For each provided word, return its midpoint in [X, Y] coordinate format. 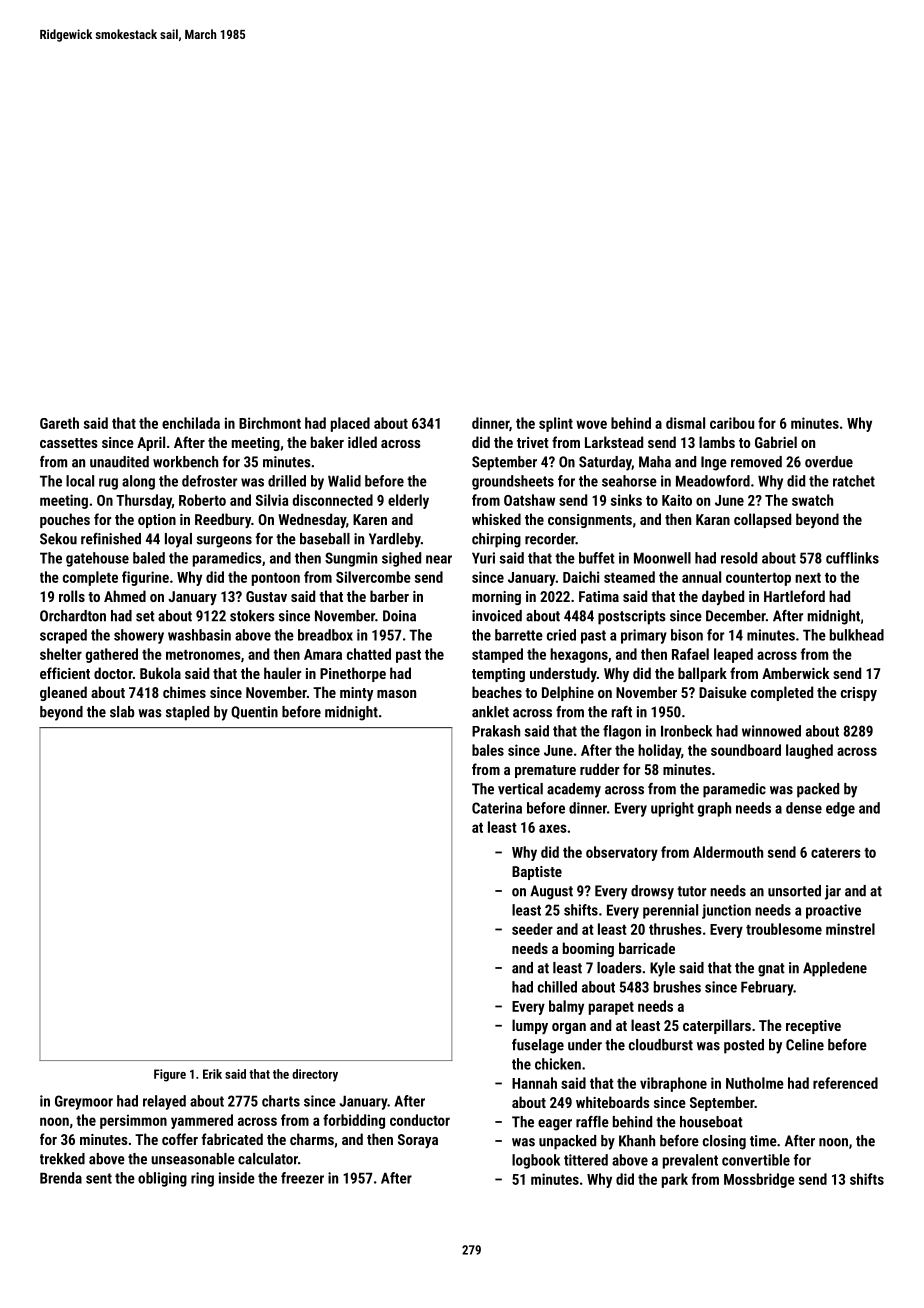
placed [350, 424]
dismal [685, 423]
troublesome [784, 929]
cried [561, 635]
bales [488, 750]
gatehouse [97, 559]
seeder [532, 929]
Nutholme [755, 1083]
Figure [170, 1075]
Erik [212, 1074]
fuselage [538, 1046]
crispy [859, 694]
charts [281, 1101]
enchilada [191, 423]
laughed [809, 751]
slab [122, 712]
